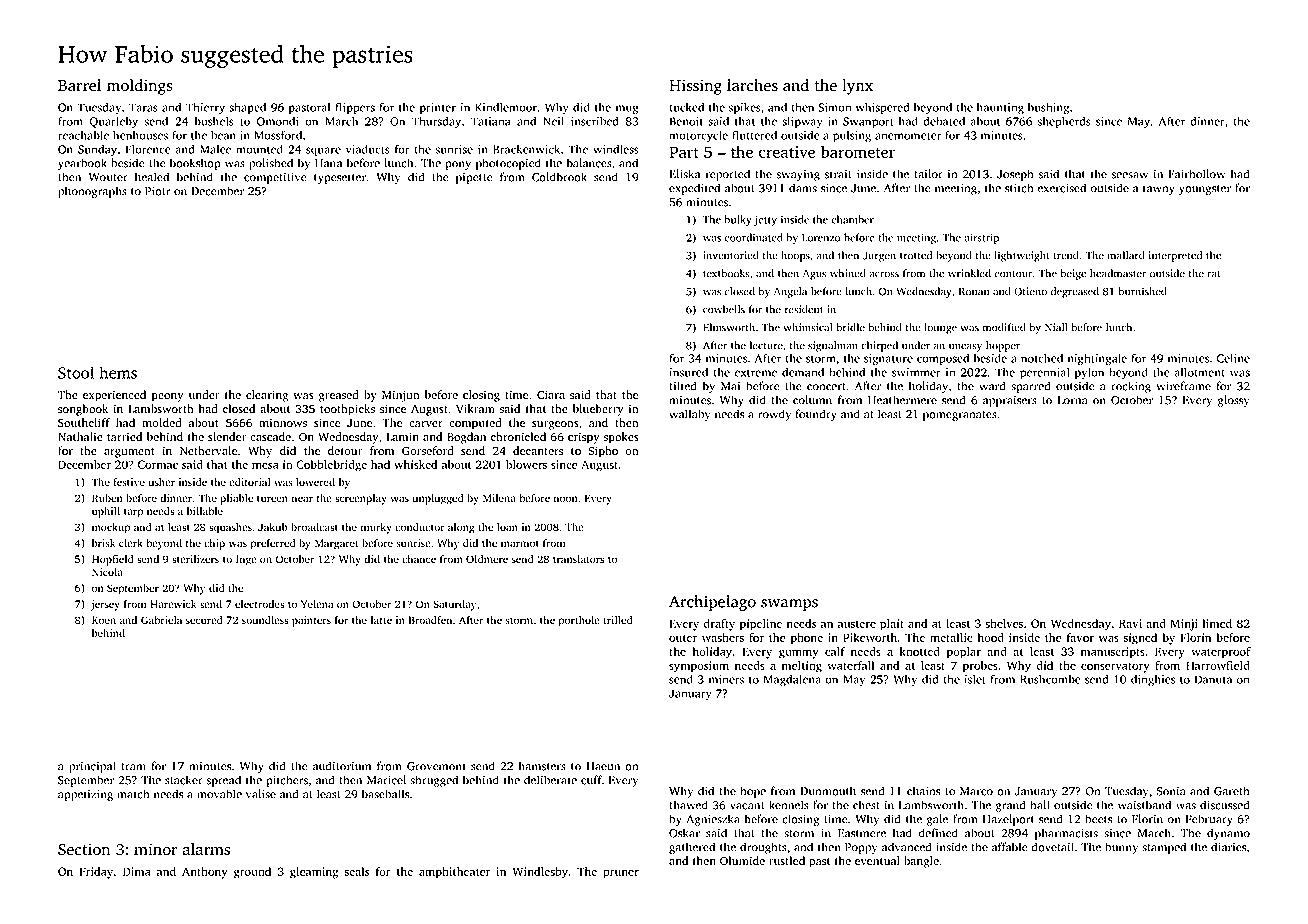 This screenshot has height=924, width=1308. What do you see at coordinates (1199, 372) in the screenshot?
I see `allotment` at bounding box center [1199, 372].
